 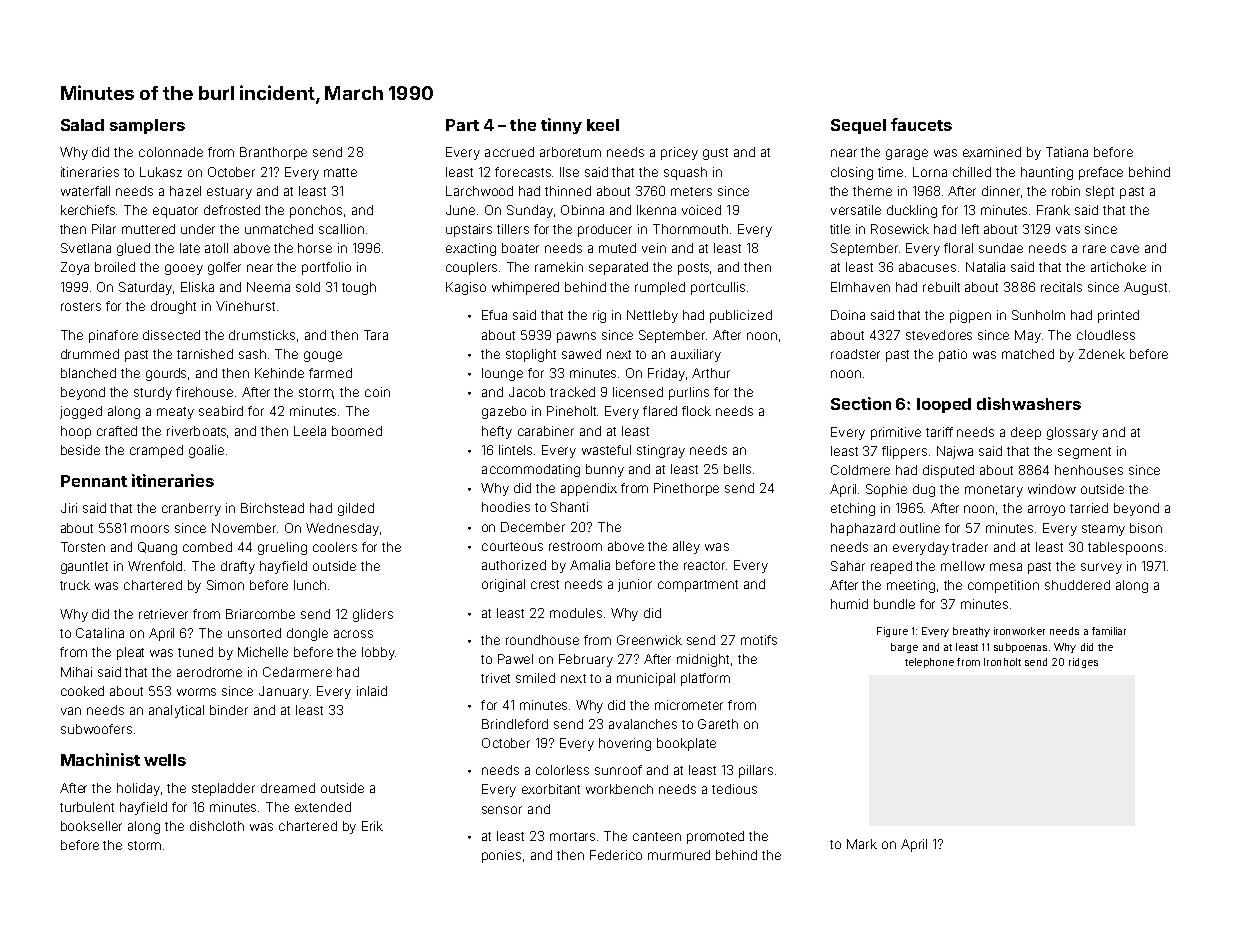 What do you see at coordinates (1028, 336) in the screenshot?
I see `May` at bounding box center [1028, 336].
